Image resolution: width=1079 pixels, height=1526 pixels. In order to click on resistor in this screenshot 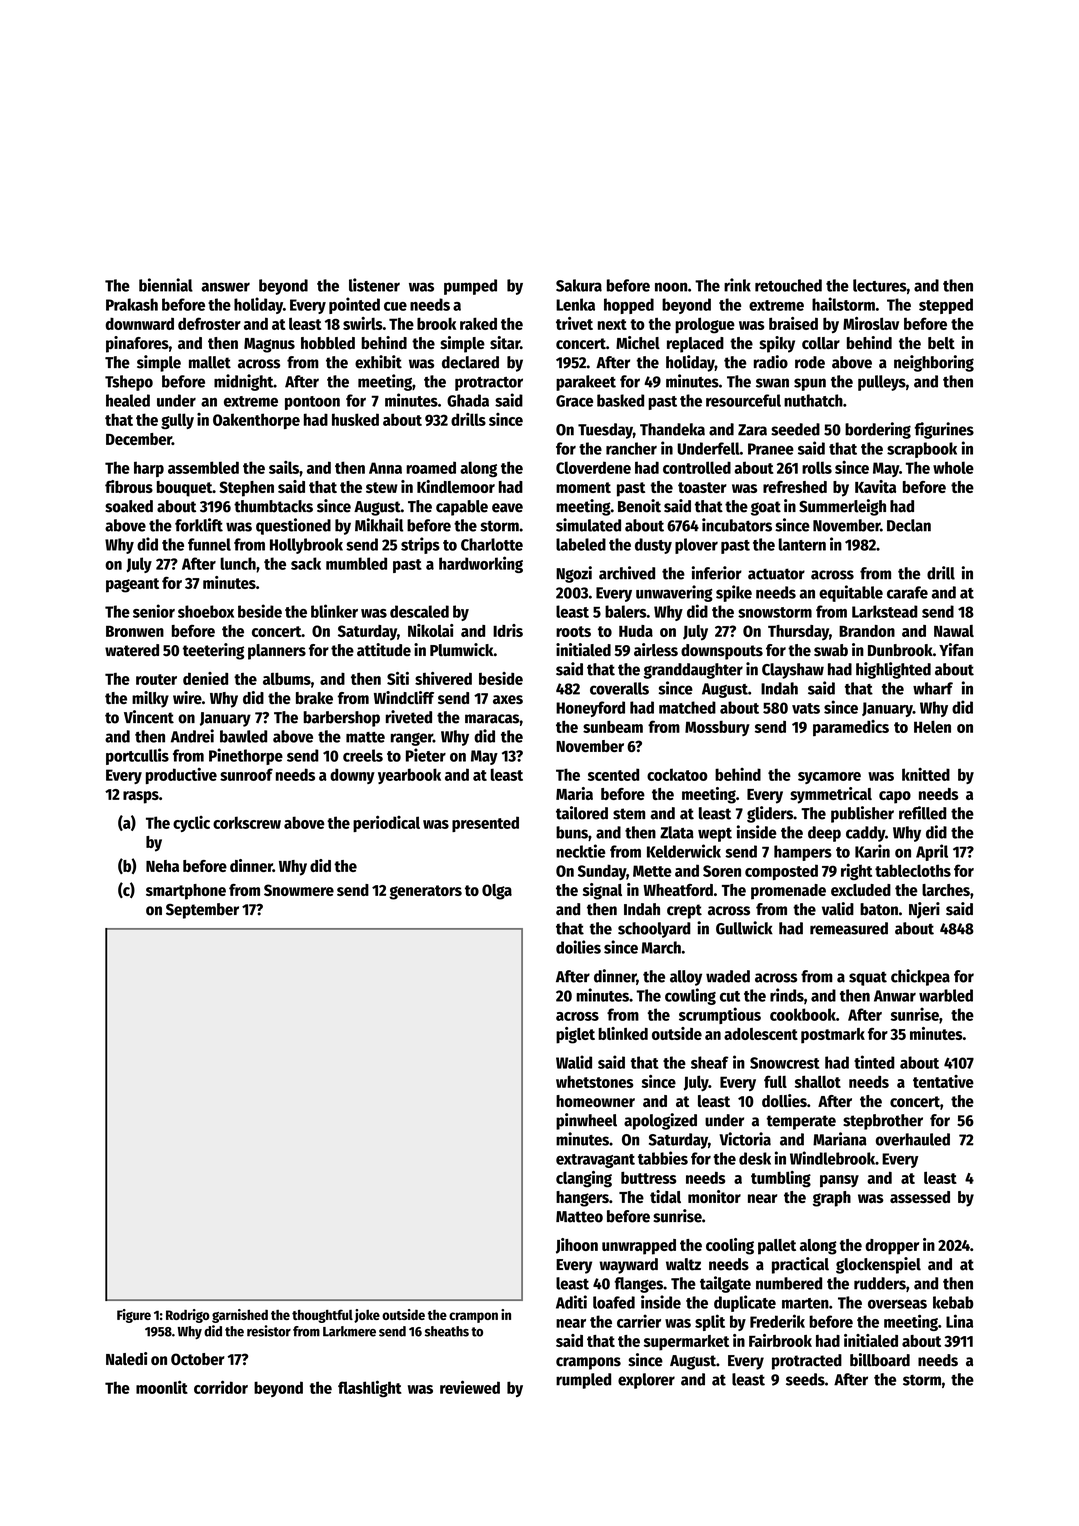, I will do `click(269, 1331)`.
